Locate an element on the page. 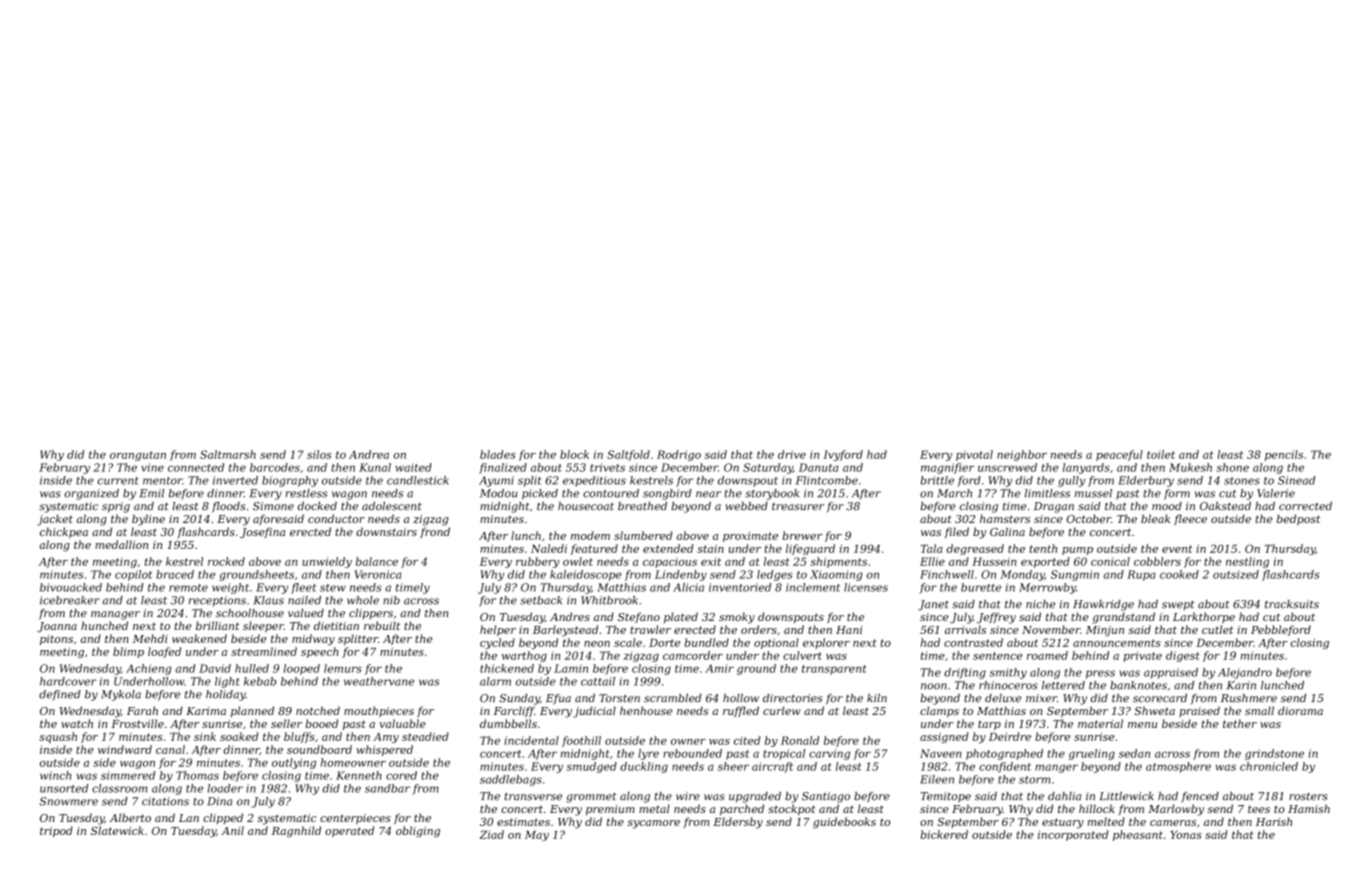  operated is located at coordinates (349, 831).
